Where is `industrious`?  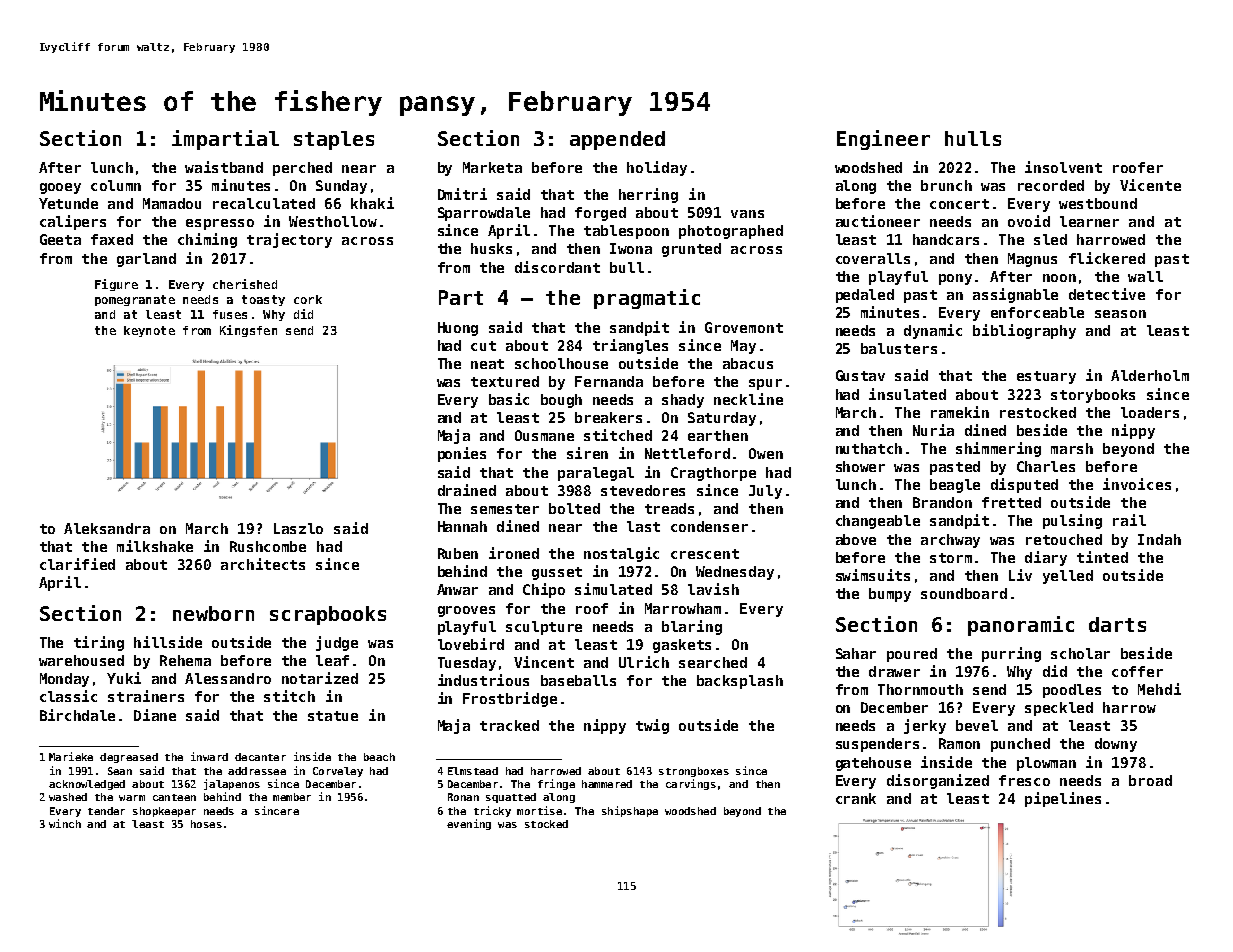 industrious is located at coordinates (483, 680).
